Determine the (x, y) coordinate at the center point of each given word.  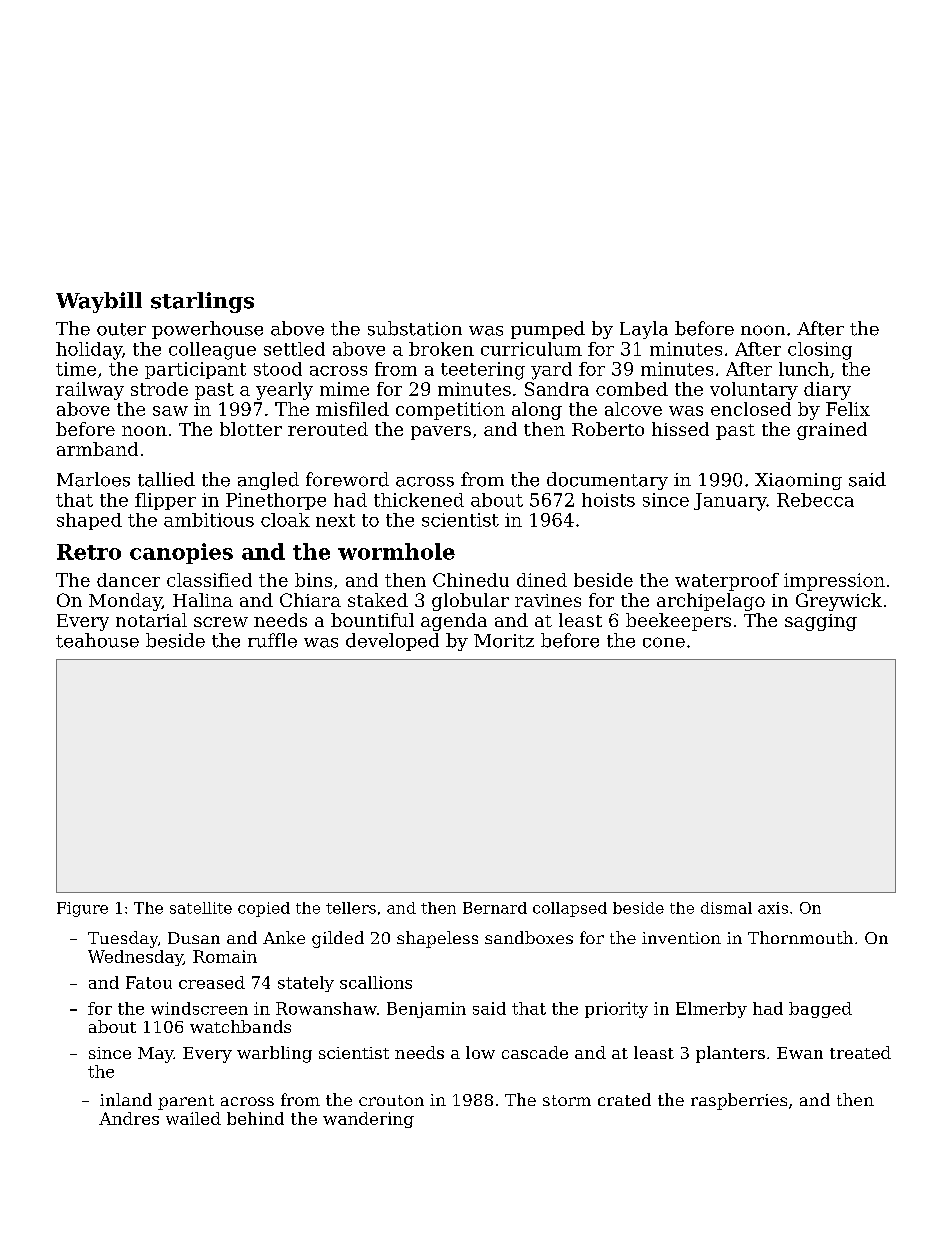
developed (392, 642)
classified (209, 580)
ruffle (272, 640)
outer (121, 329)
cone (664, 642)
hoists (608, 500)
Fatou (149, 982)
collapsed (570, 909)
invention (681, 938)
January (730, 502)
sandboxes (529, 937)
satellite (201, 908)
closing (820, 351)
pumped (548, 330)
